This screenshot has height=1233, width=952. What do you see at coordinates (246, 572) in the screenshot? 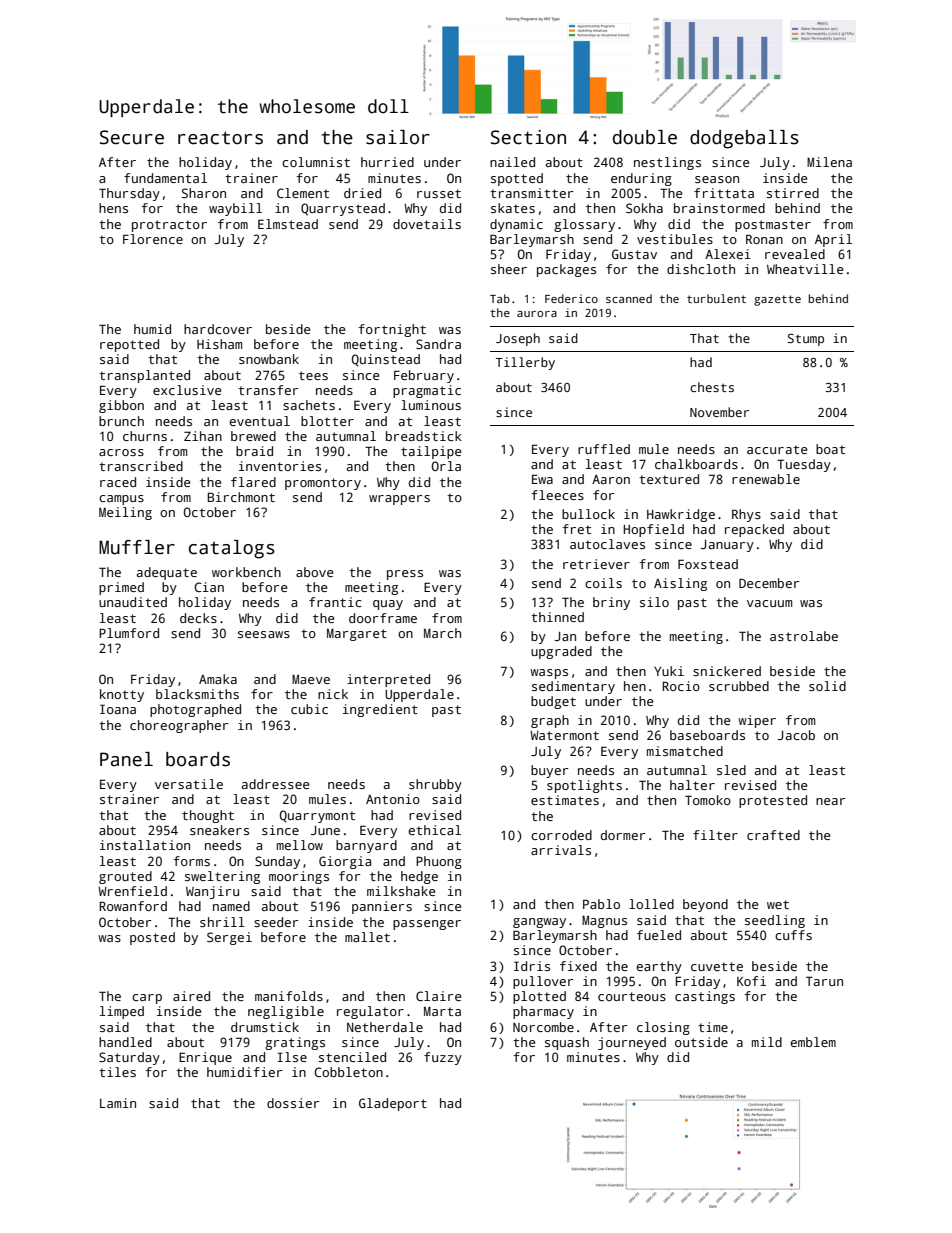
I see `workbench` at bounding box center [246, 572].
